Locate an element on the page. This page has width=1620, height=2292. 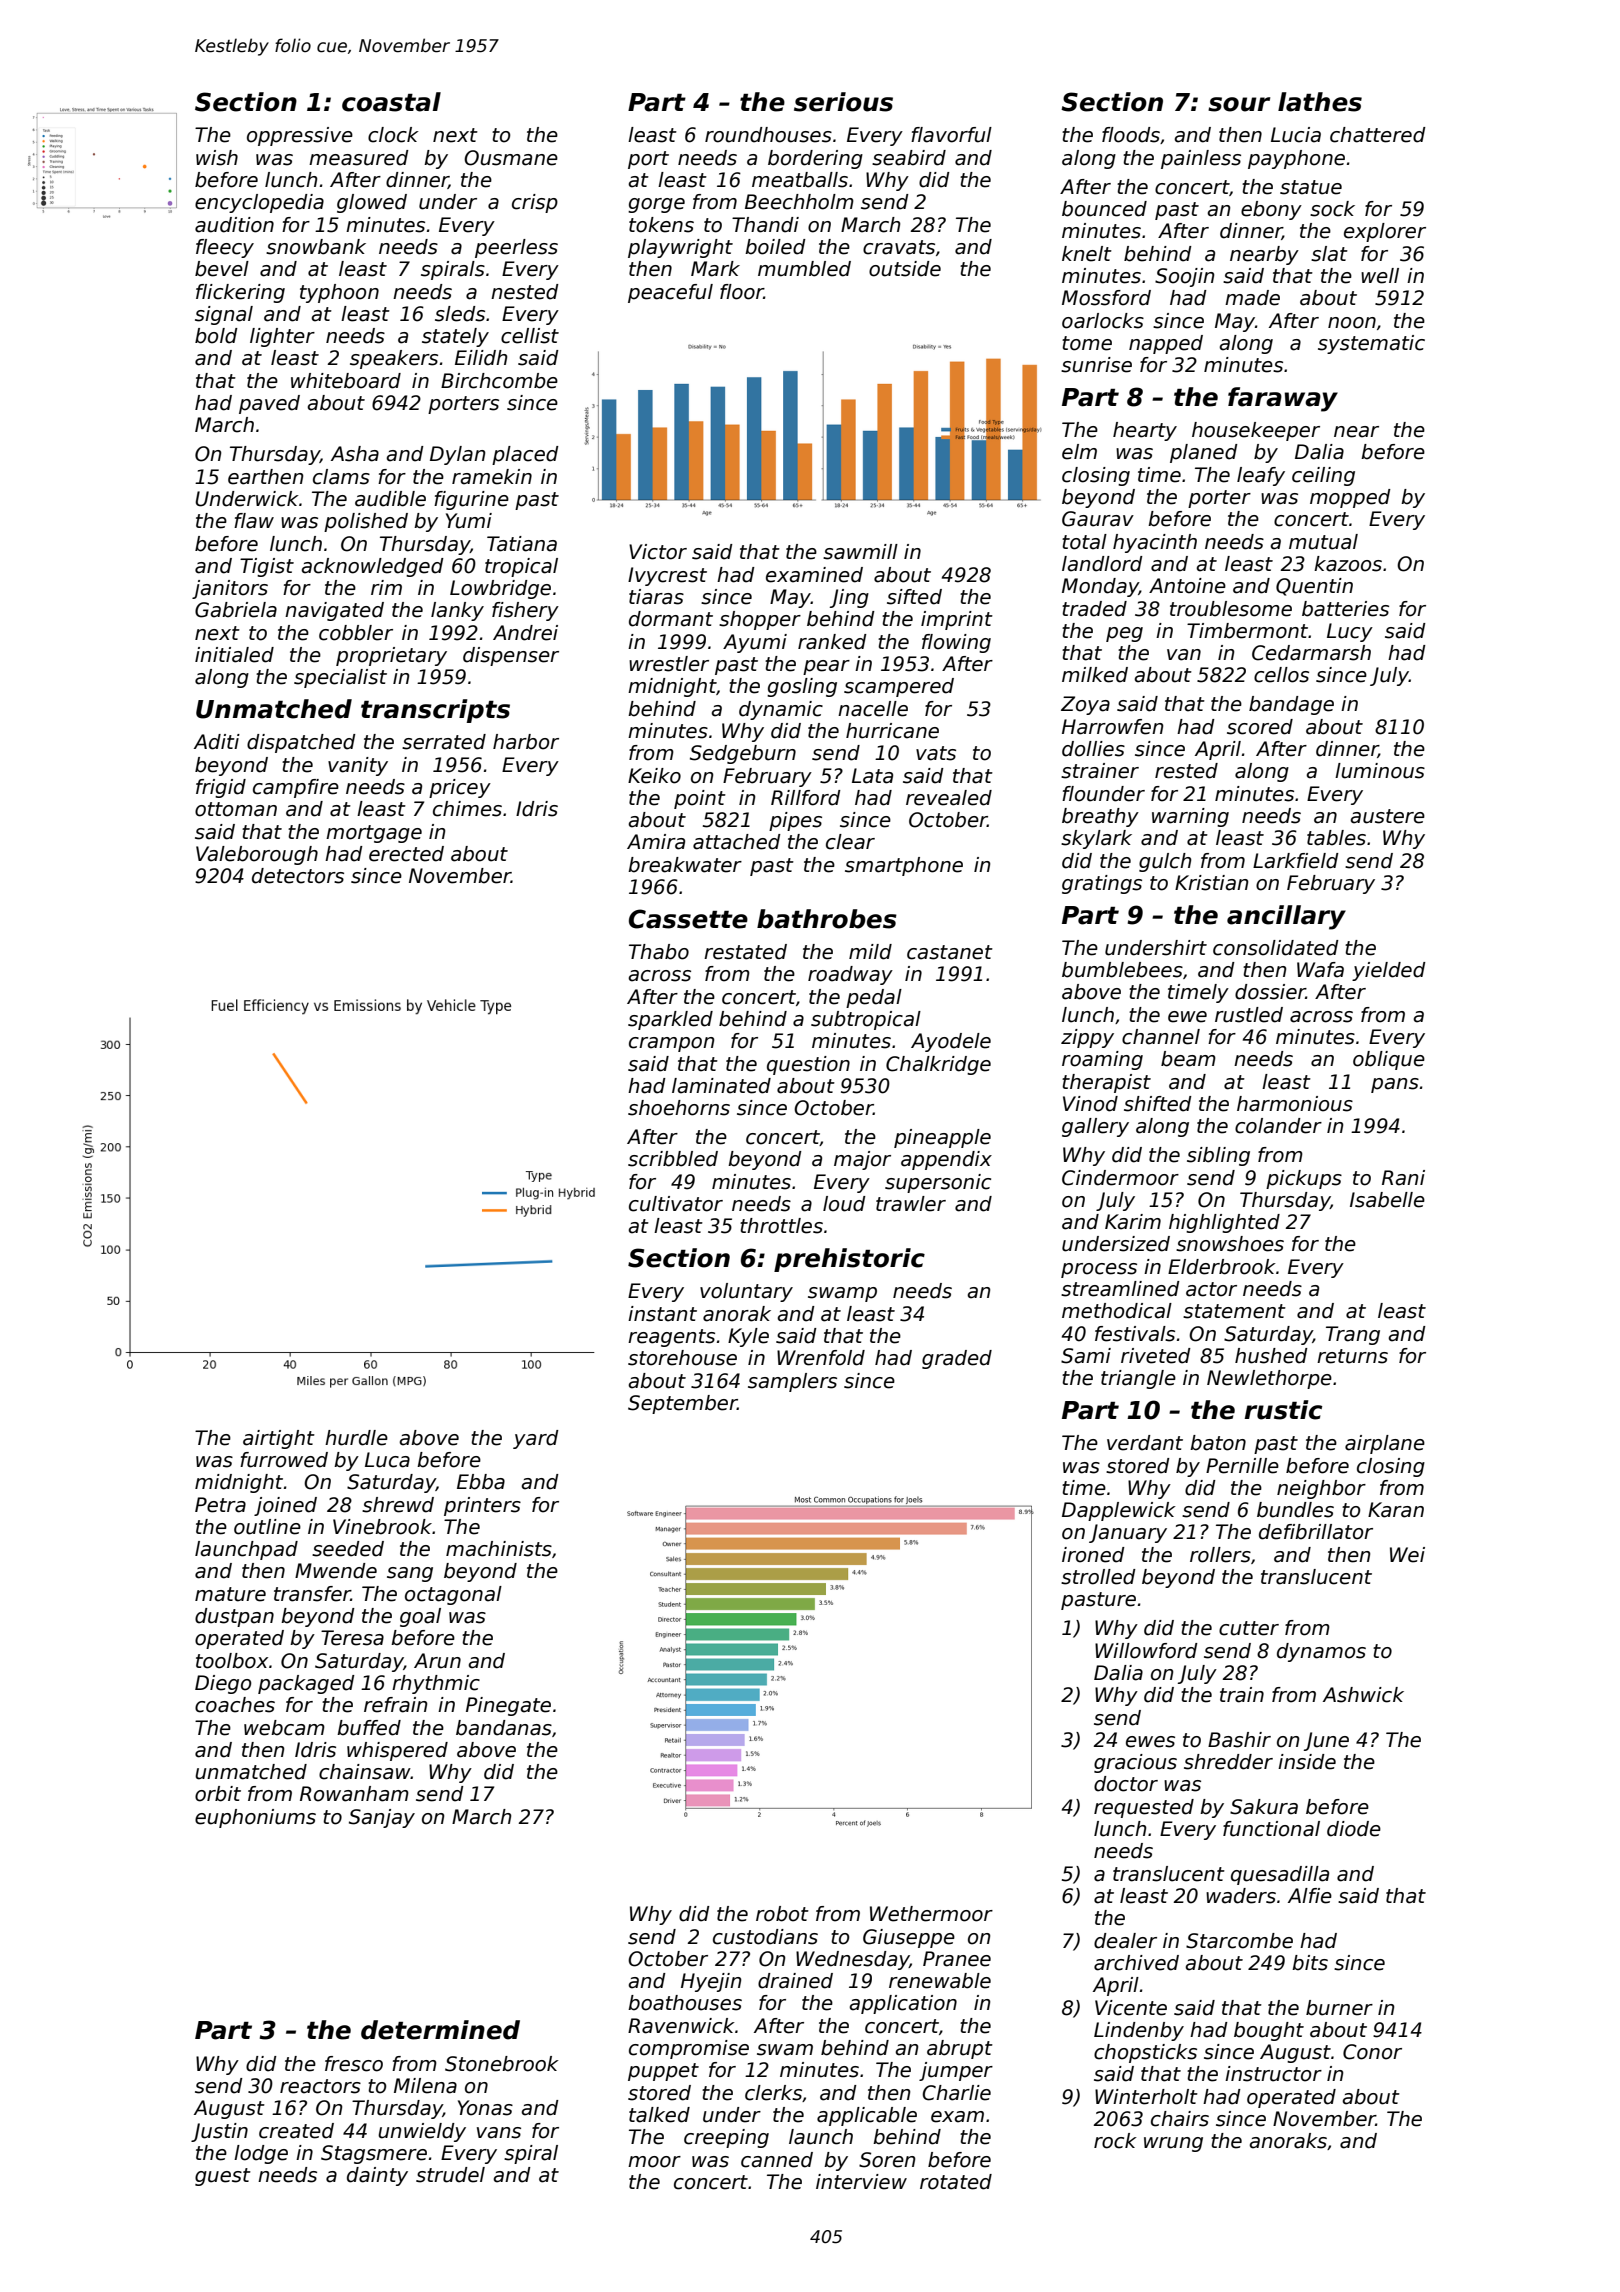
Petra is located at coordinates (220, 1505).
